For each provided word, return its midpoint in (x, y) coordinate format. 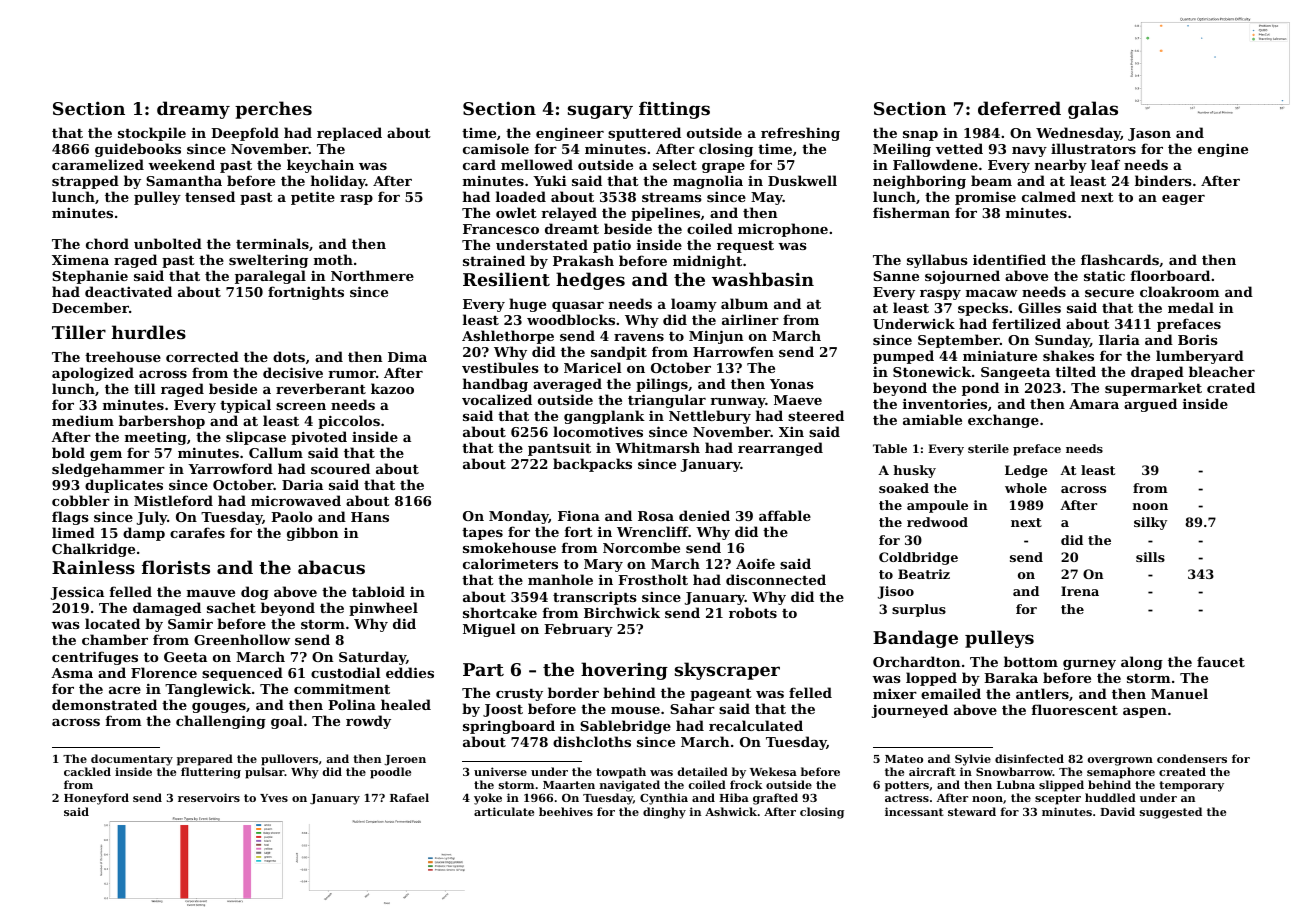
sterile (988, 448)
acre (125, 690)
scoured (340, 468)
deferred (1019, 108)
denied (704, 515)
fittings (674, 110)
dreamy (193, 110)
